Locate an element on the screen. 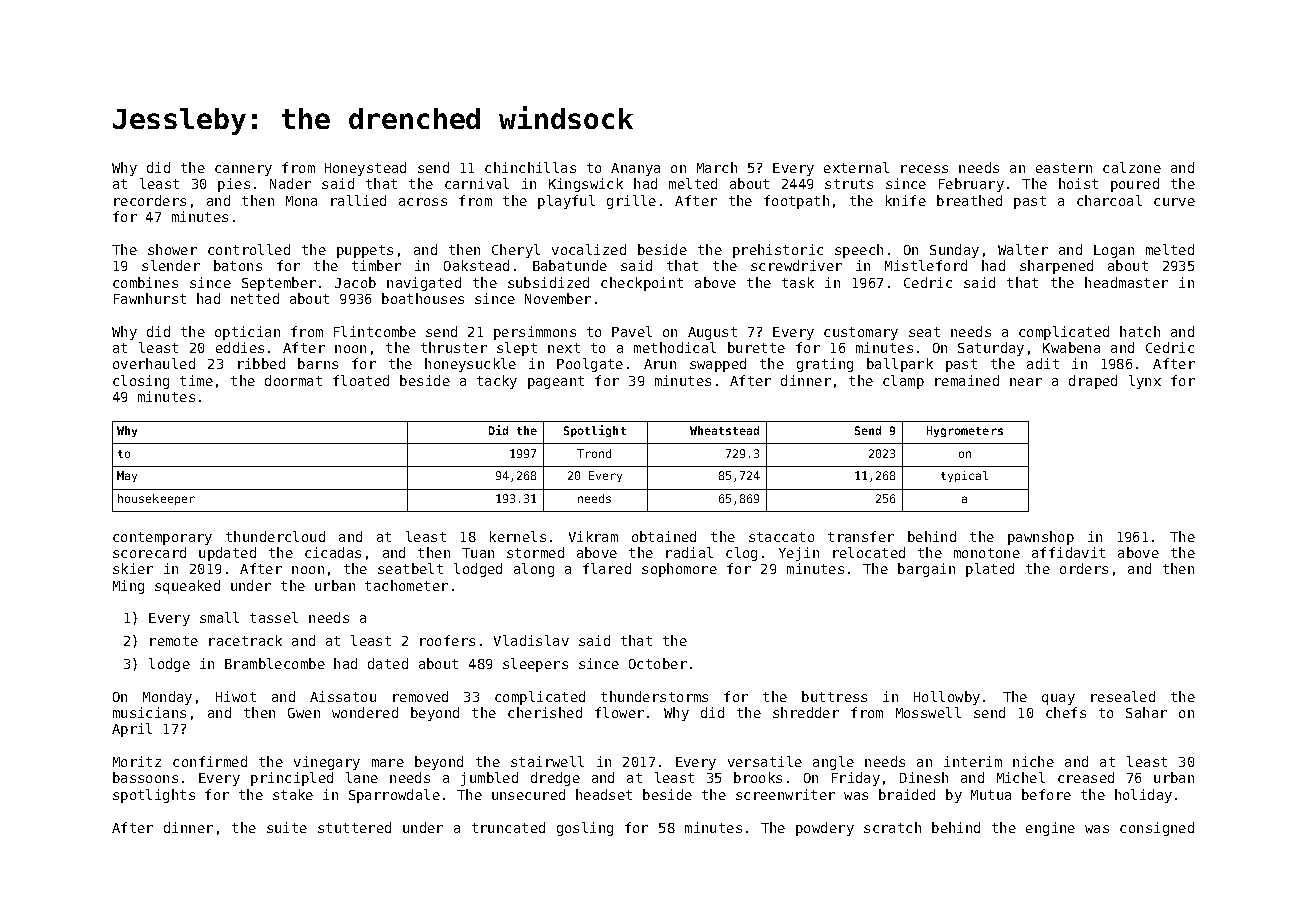 This screenshot has width=1308, height=924. gosling is located at coordinates (585, 829).
